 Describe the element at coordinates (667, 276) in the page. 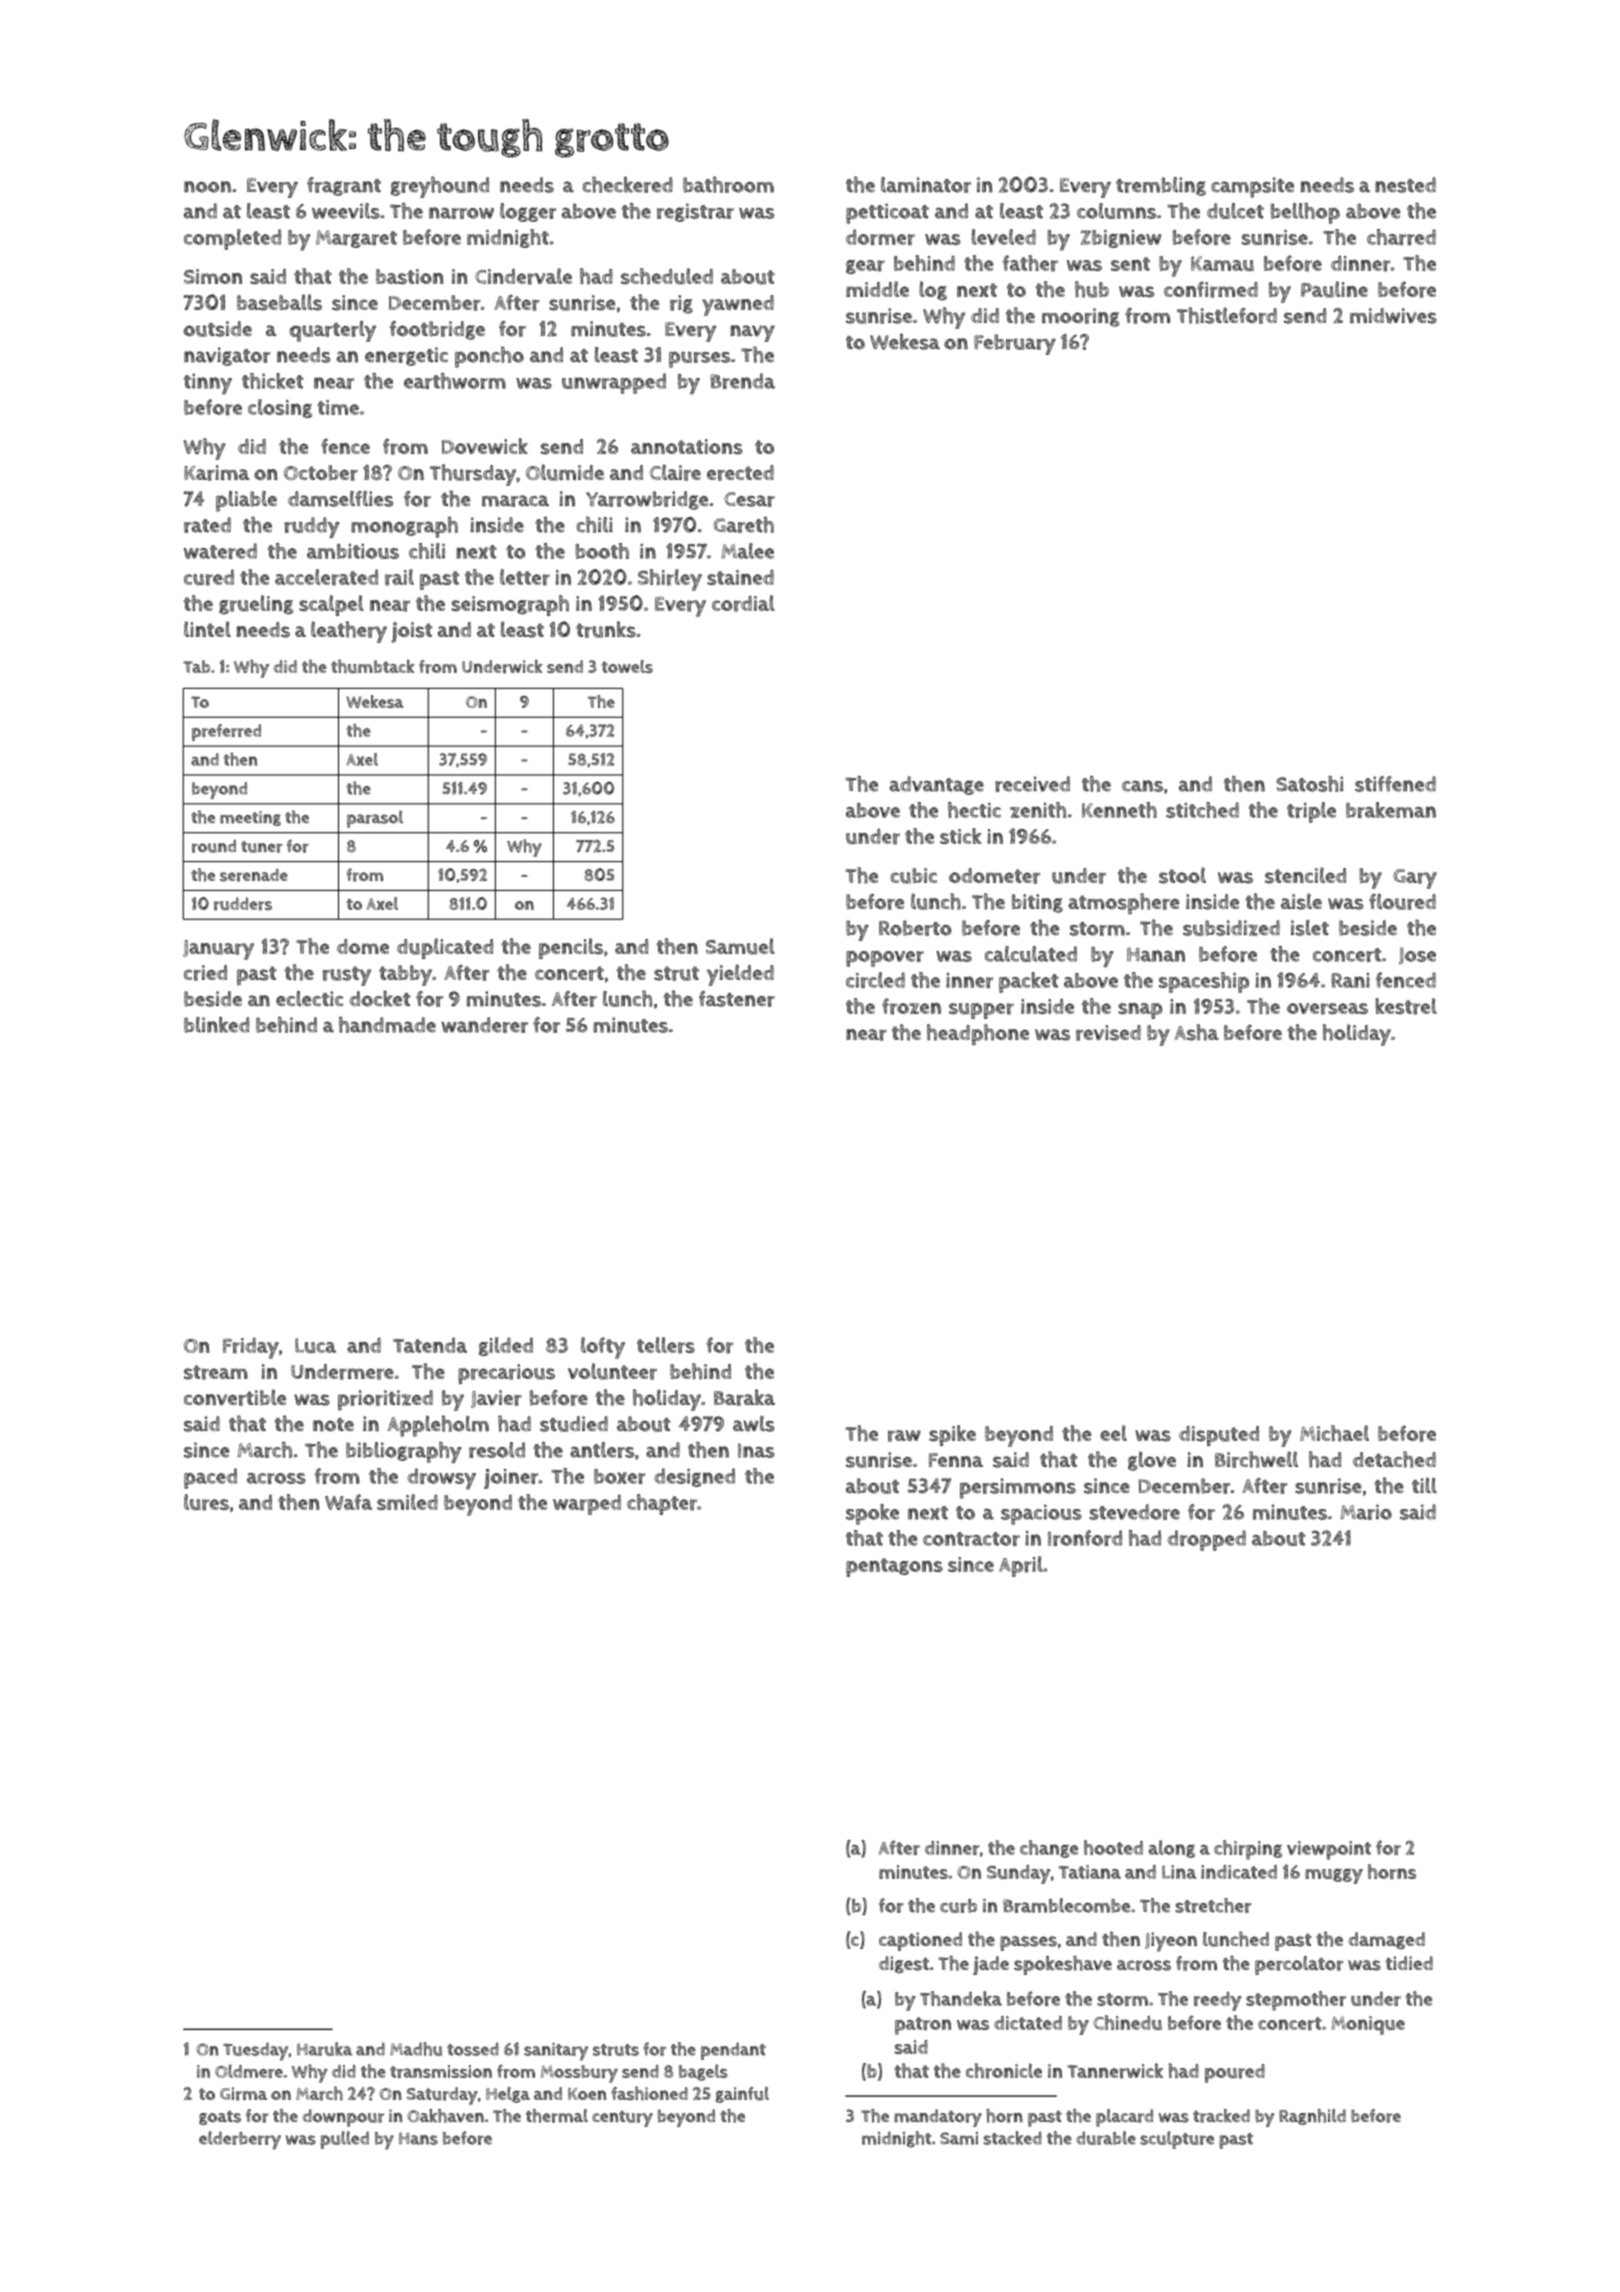

I see `scheduled` at that location.
